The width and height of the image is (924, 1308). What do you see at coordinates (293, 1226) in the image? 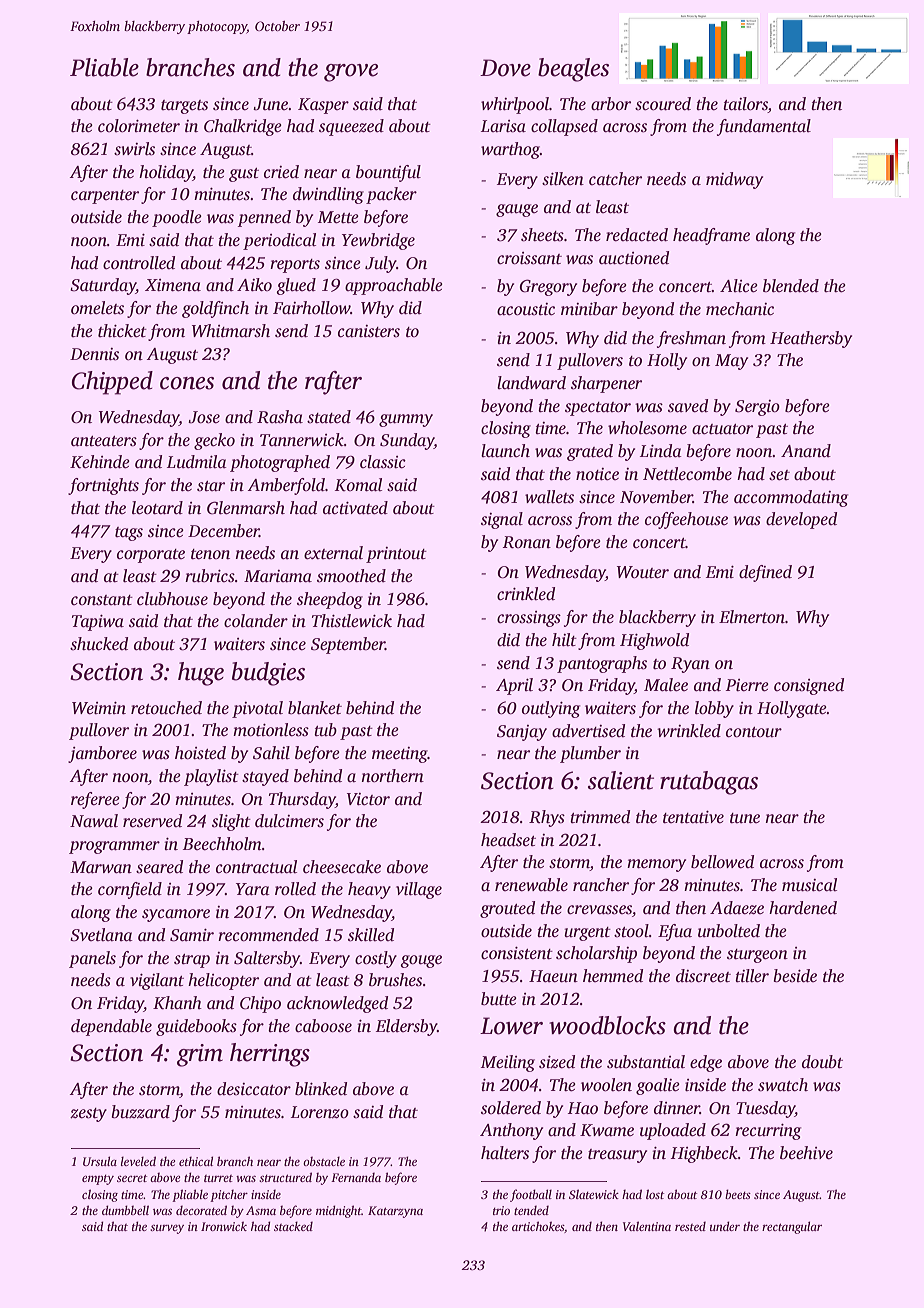
I see `stacked` at bounding box center [293, 1226].
